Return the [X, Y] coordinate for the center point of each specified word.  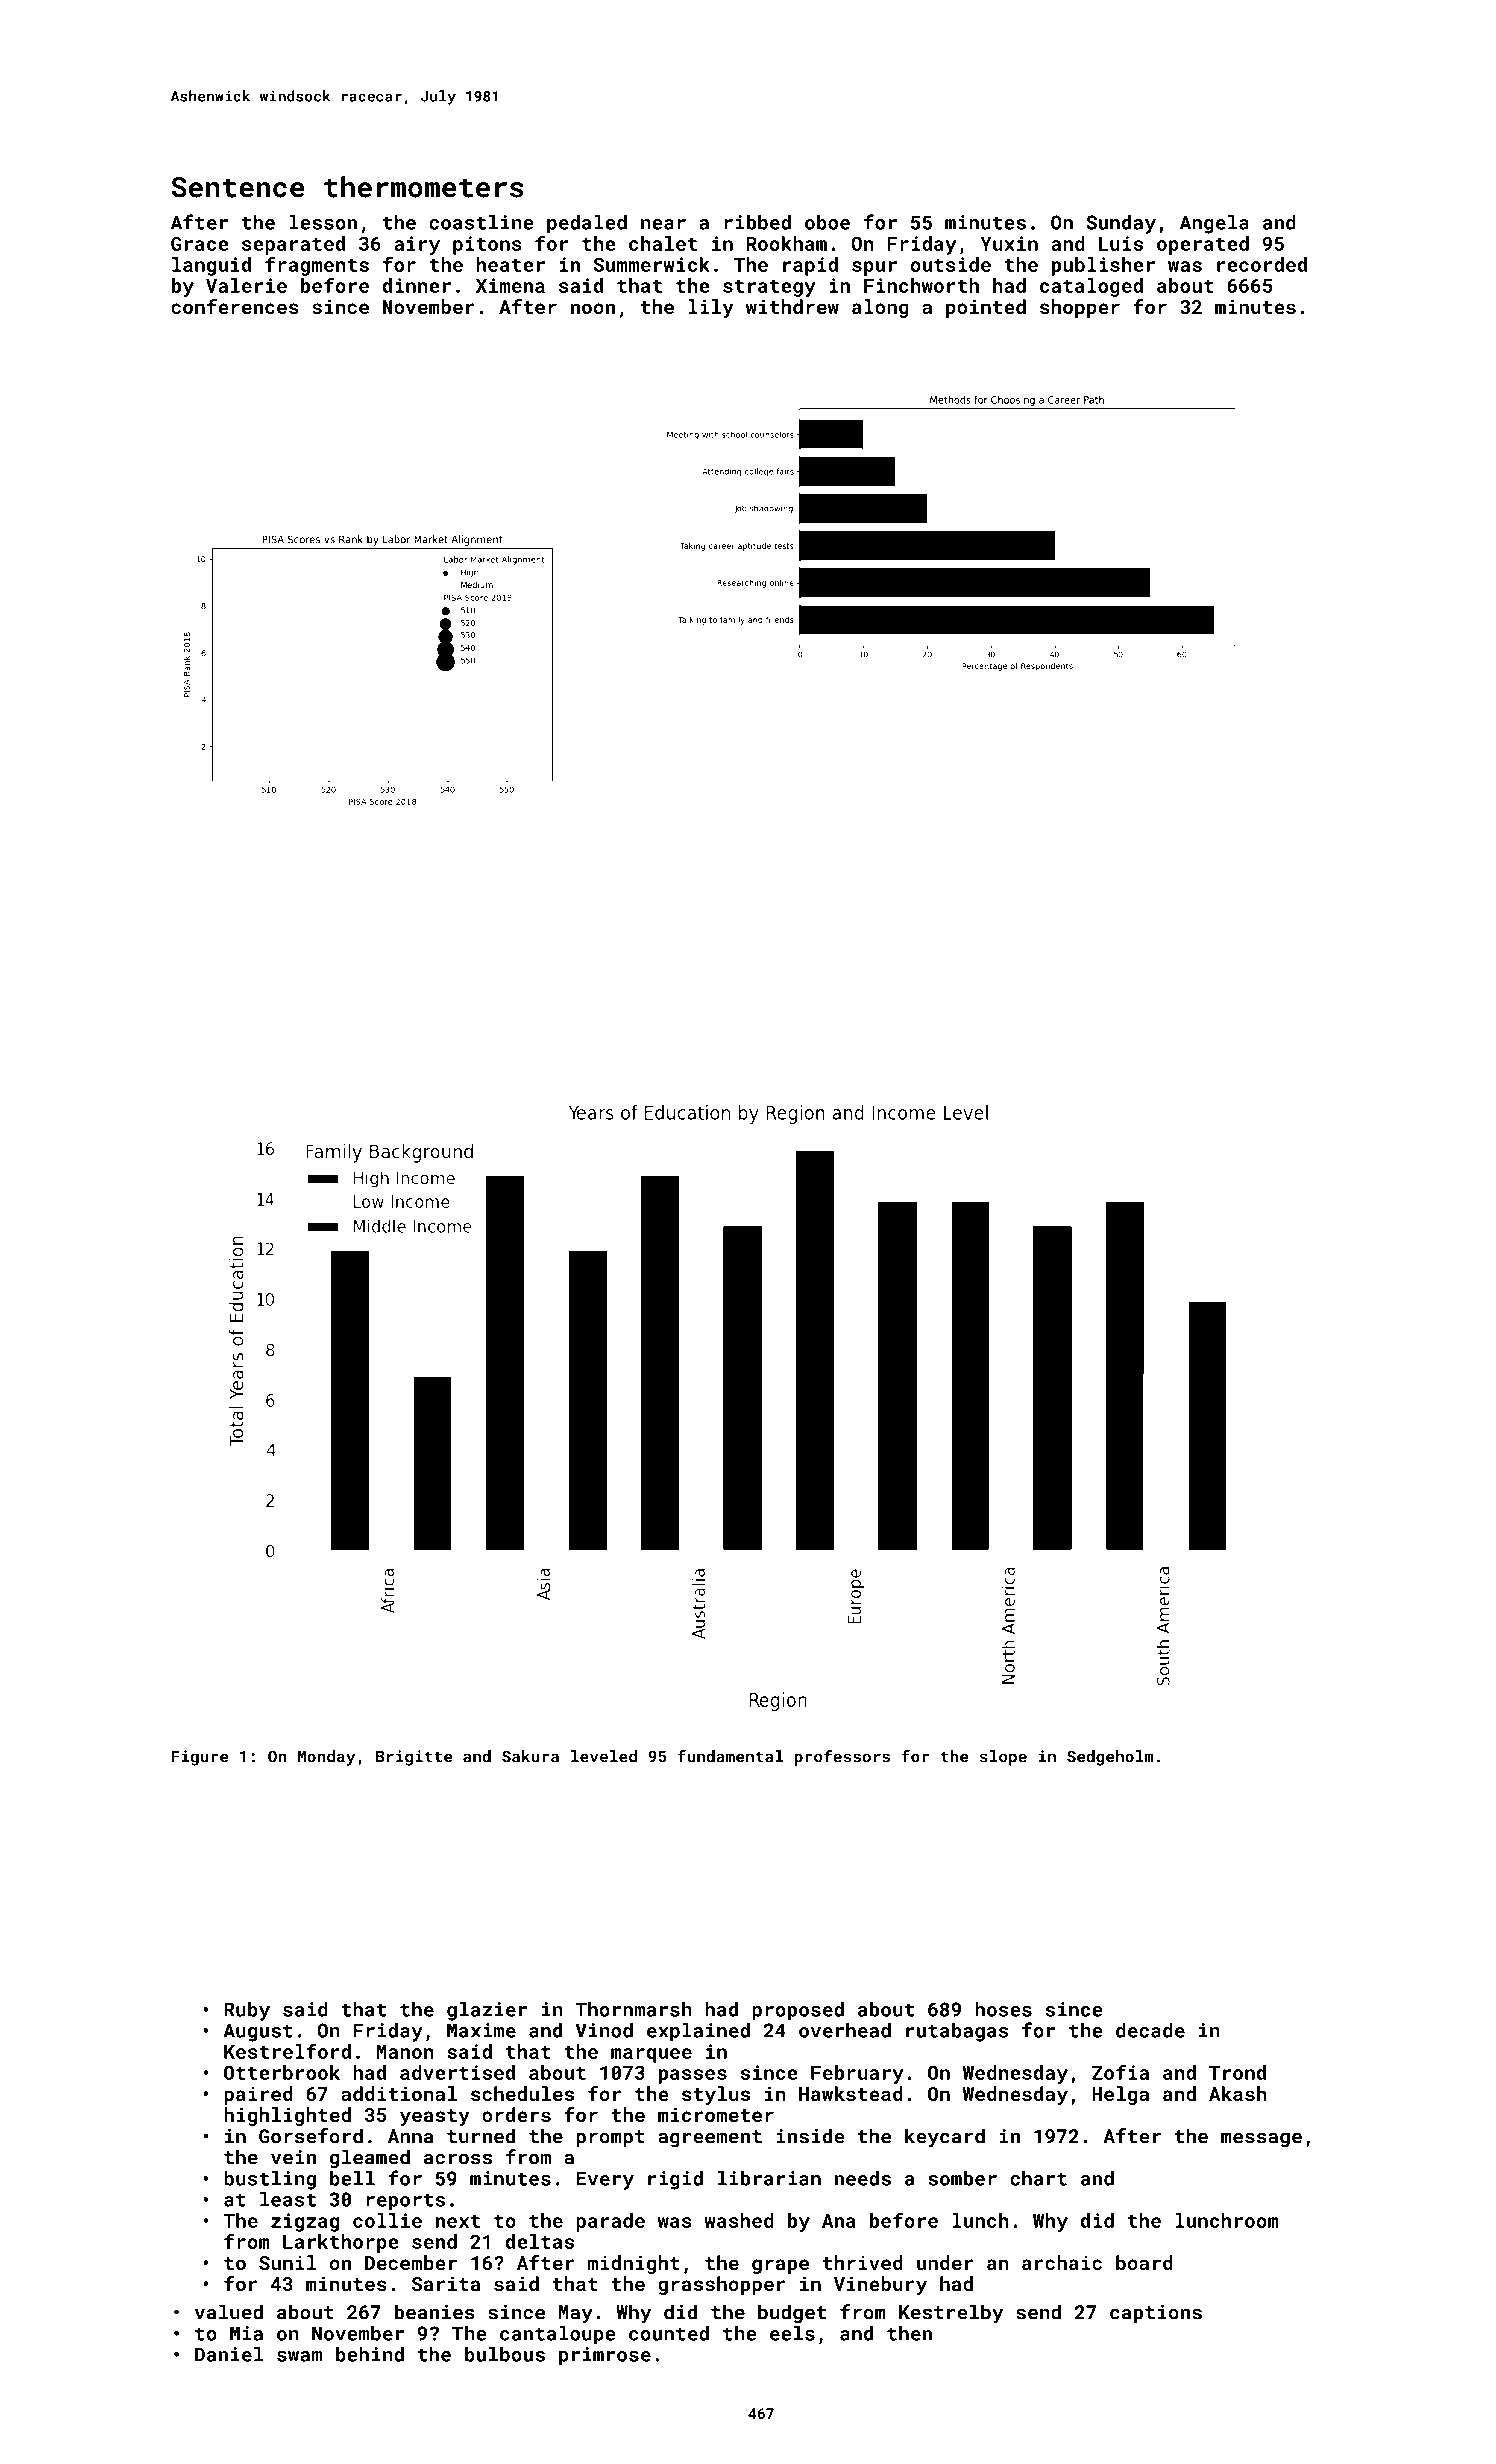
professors [842, 1757]
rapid [810, 266]
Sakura [530, 1756]
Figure [199, 1758]
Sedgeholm [1110, 1758]
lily [711, 308]
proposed [798, 2011]
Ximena [510, 285]
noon [593, 308]
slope [1003, 1758]
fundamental [730, 1756]
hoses [1003, 2009]
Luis [1121, 243]
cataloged [1091, 287]
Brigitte [414, 1758]
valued [229, 2312]
